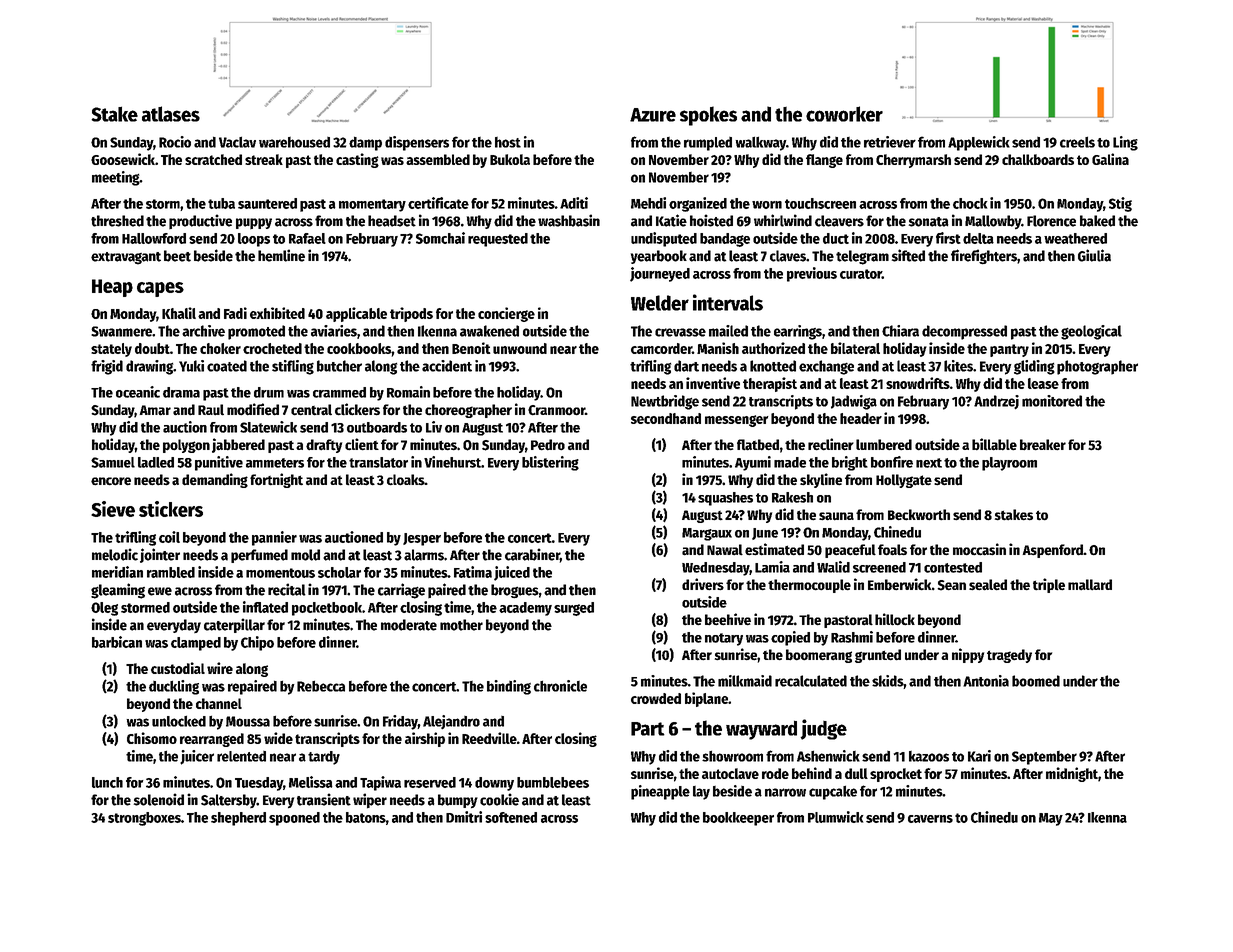 This document has height=952, width=1233. What do you see at coordinates (930, 819) in the document?
I see `caverns` at bounding box center [930, 819].
